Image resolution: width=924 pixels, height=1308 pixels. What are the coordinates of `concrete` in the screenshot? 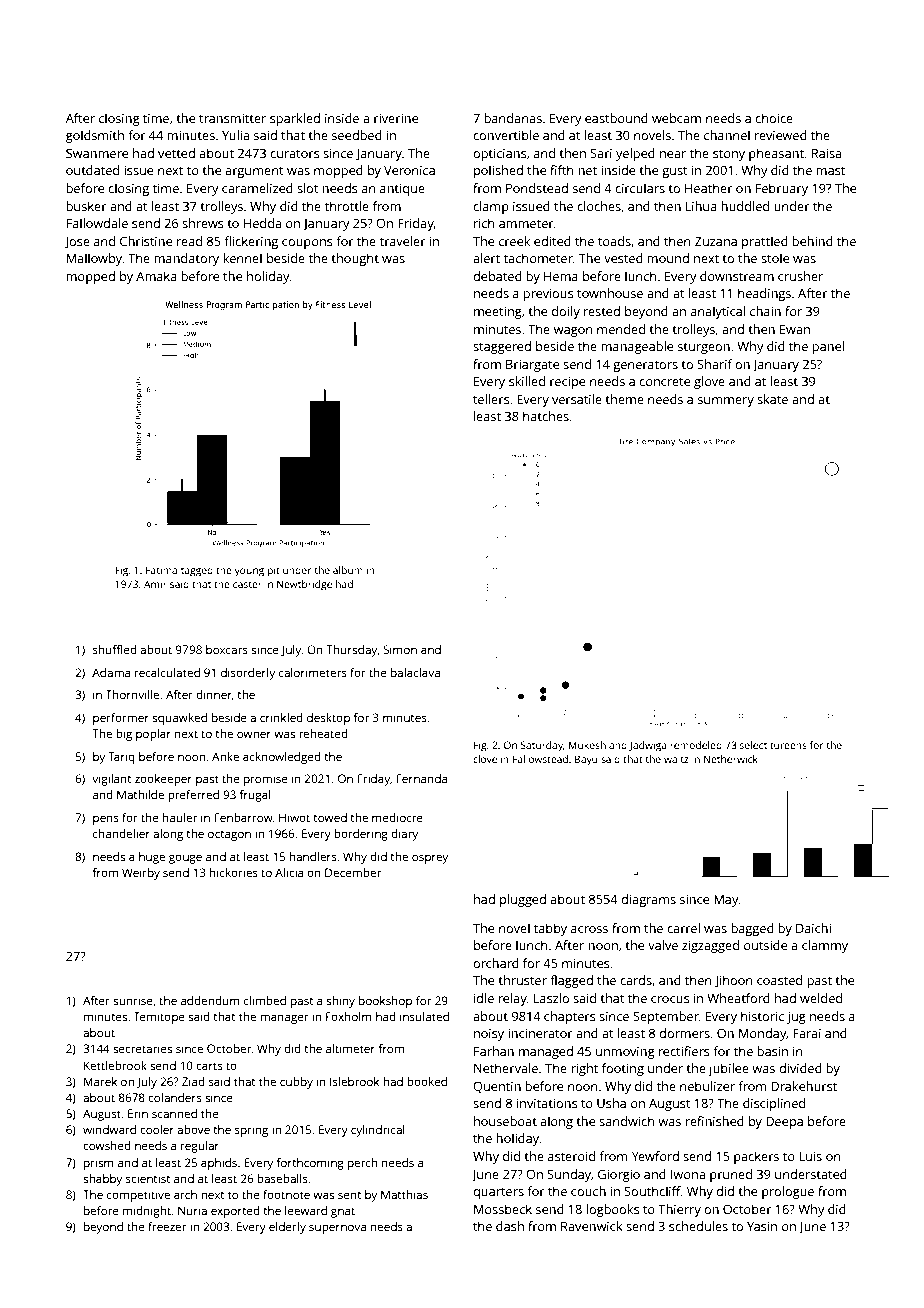 It's located at (664, 382).
